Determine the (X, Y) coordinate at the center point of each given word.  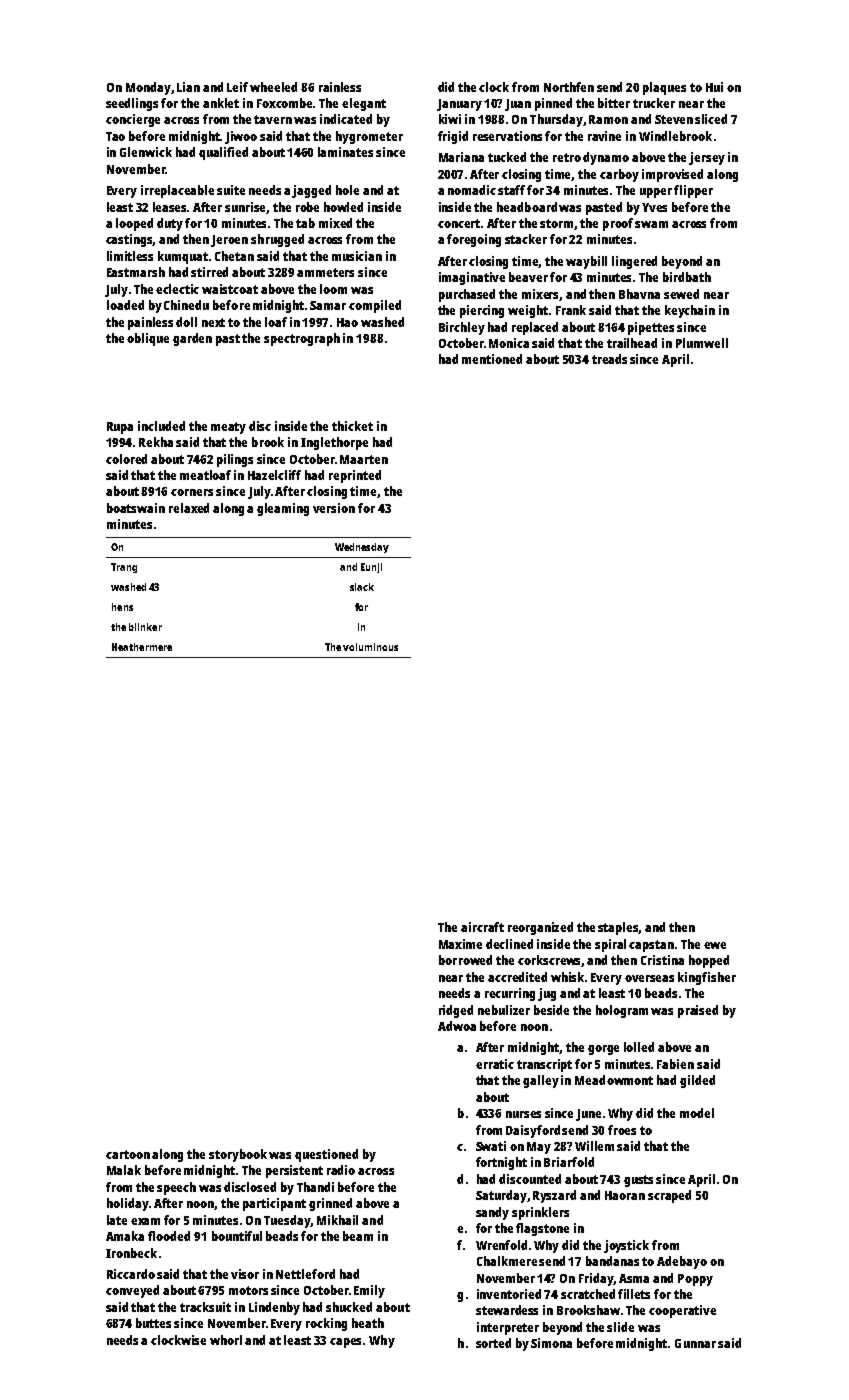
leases (170, 207)
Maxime (460, 944)
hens (122, 607)
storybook (238, 1155)
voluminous (370, 647)
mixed (335, 223)
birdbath (687, 277)
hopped (709, 961)
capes (345, 1343)
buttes (153, 1323)
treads (609, 359)
